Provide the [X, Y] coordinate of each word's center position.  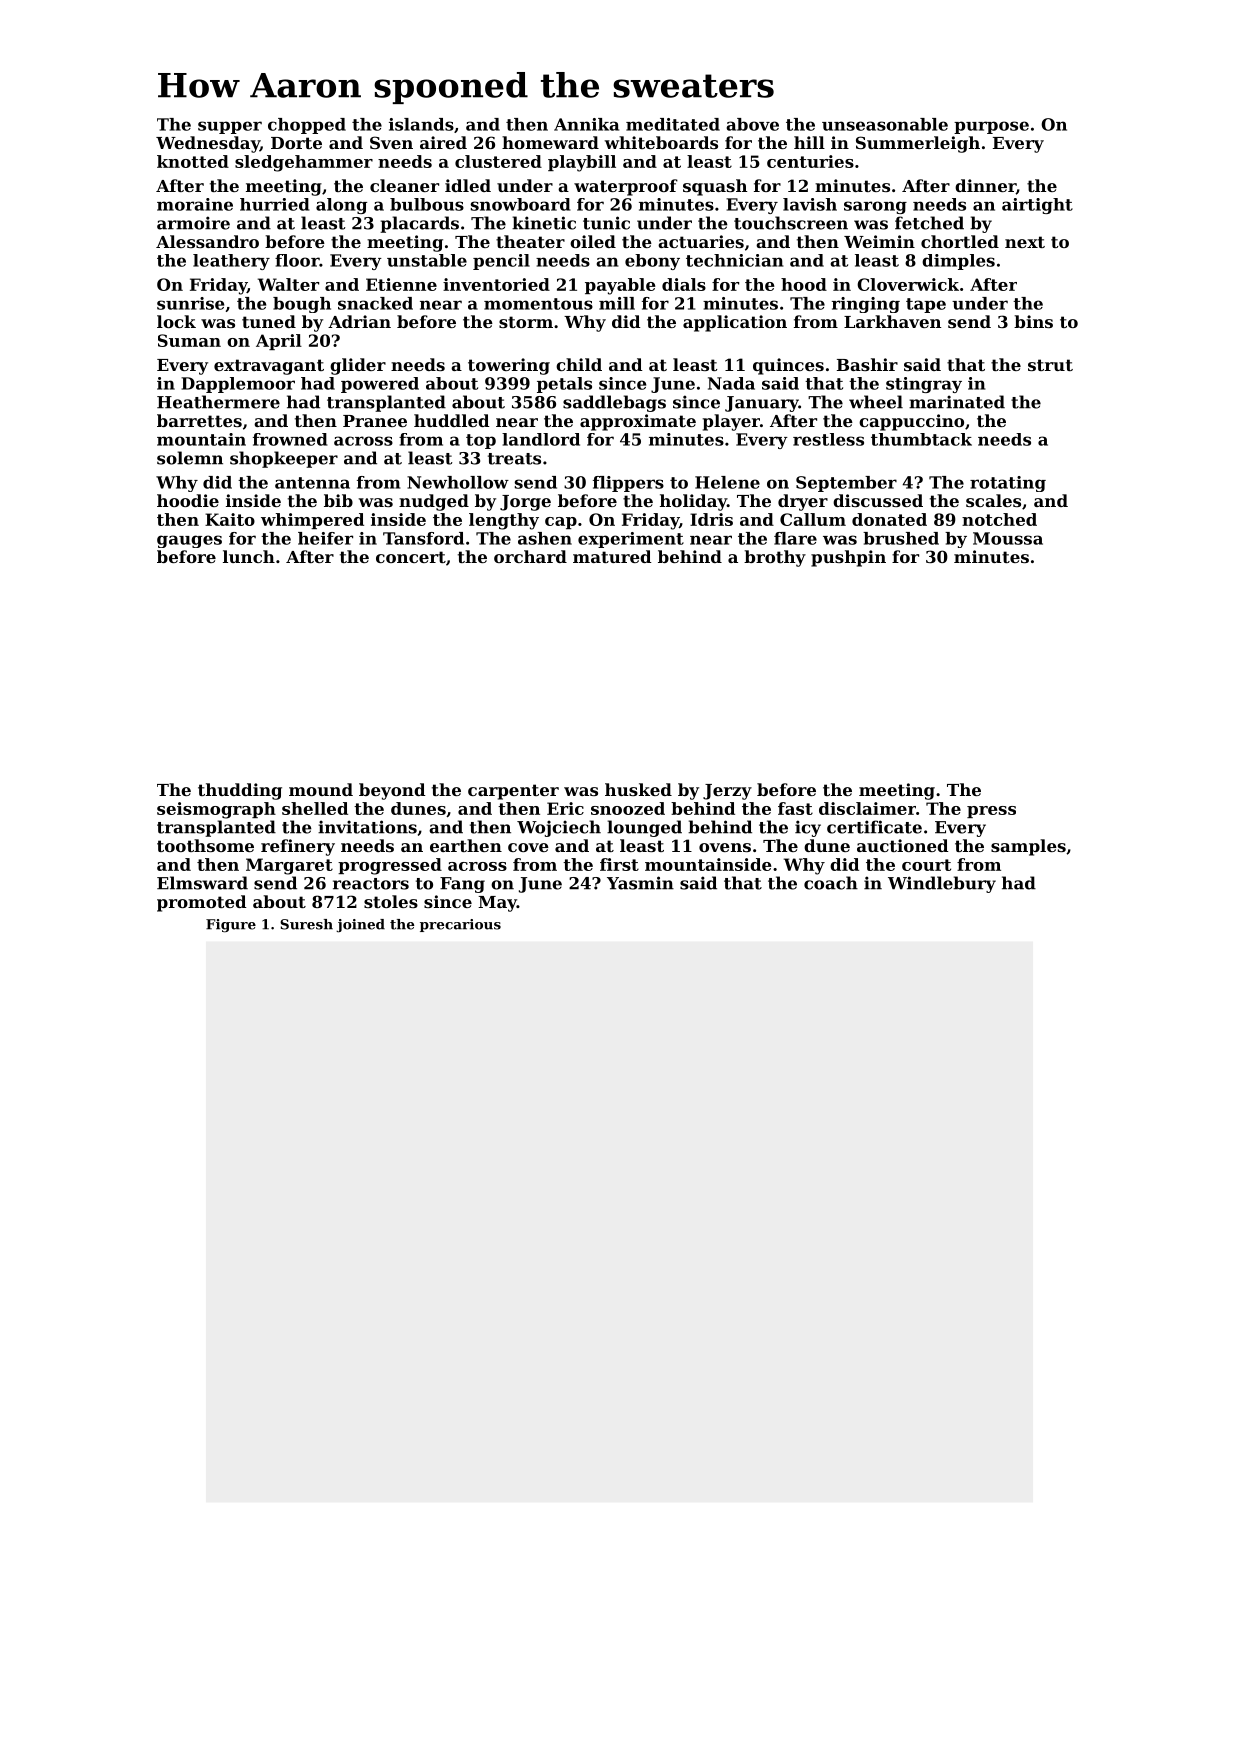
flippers [628, 484]
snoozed [628, 808]
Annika [586, 124]
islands [421, 124]
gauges [189, 541]
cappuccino [911, 422]
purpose [991, 127]
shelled [315, 808]
